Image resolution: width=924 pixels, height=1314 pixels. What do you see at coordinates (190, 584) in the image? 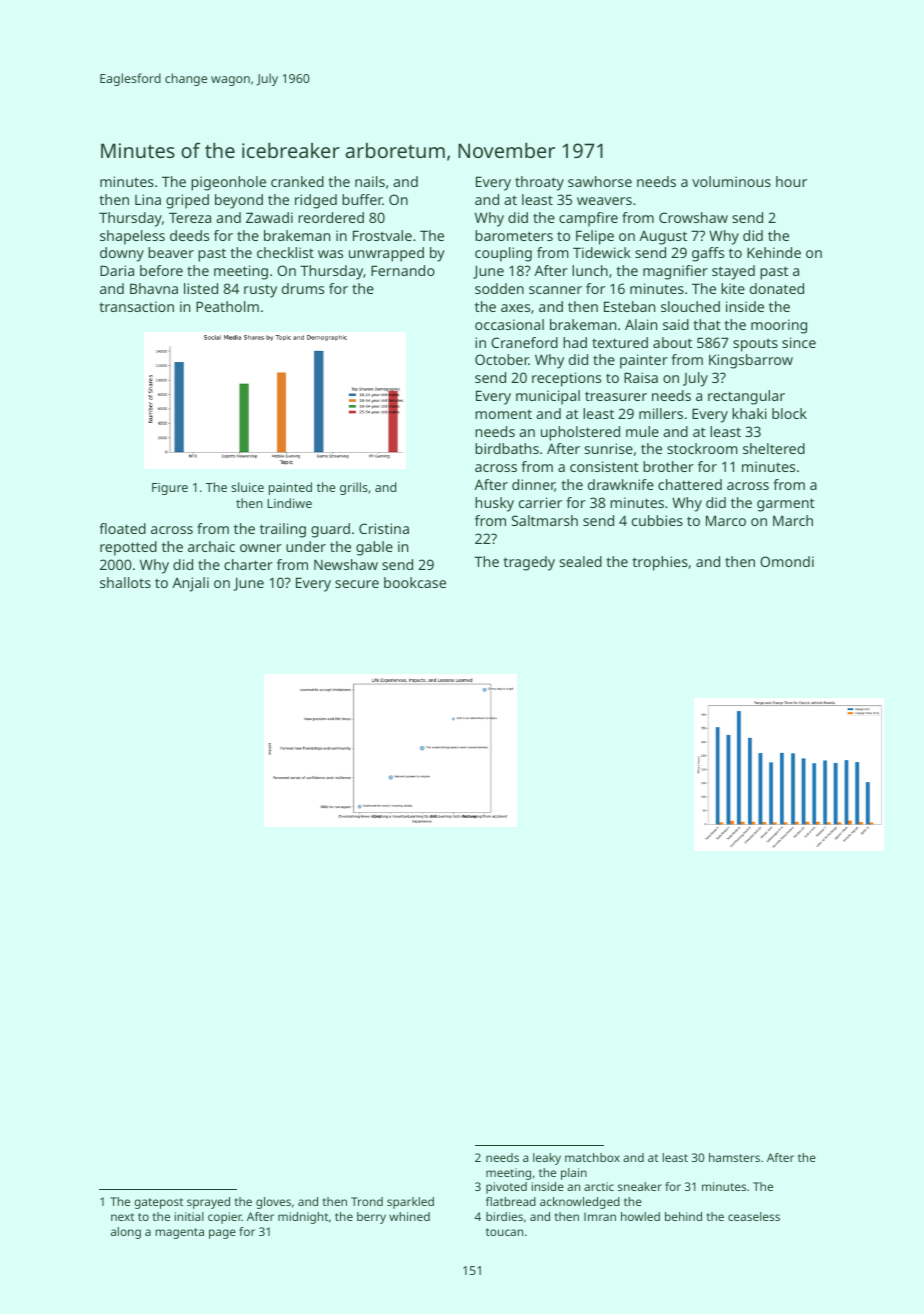
I see `Anjali` at bounding box center [190, 584].
